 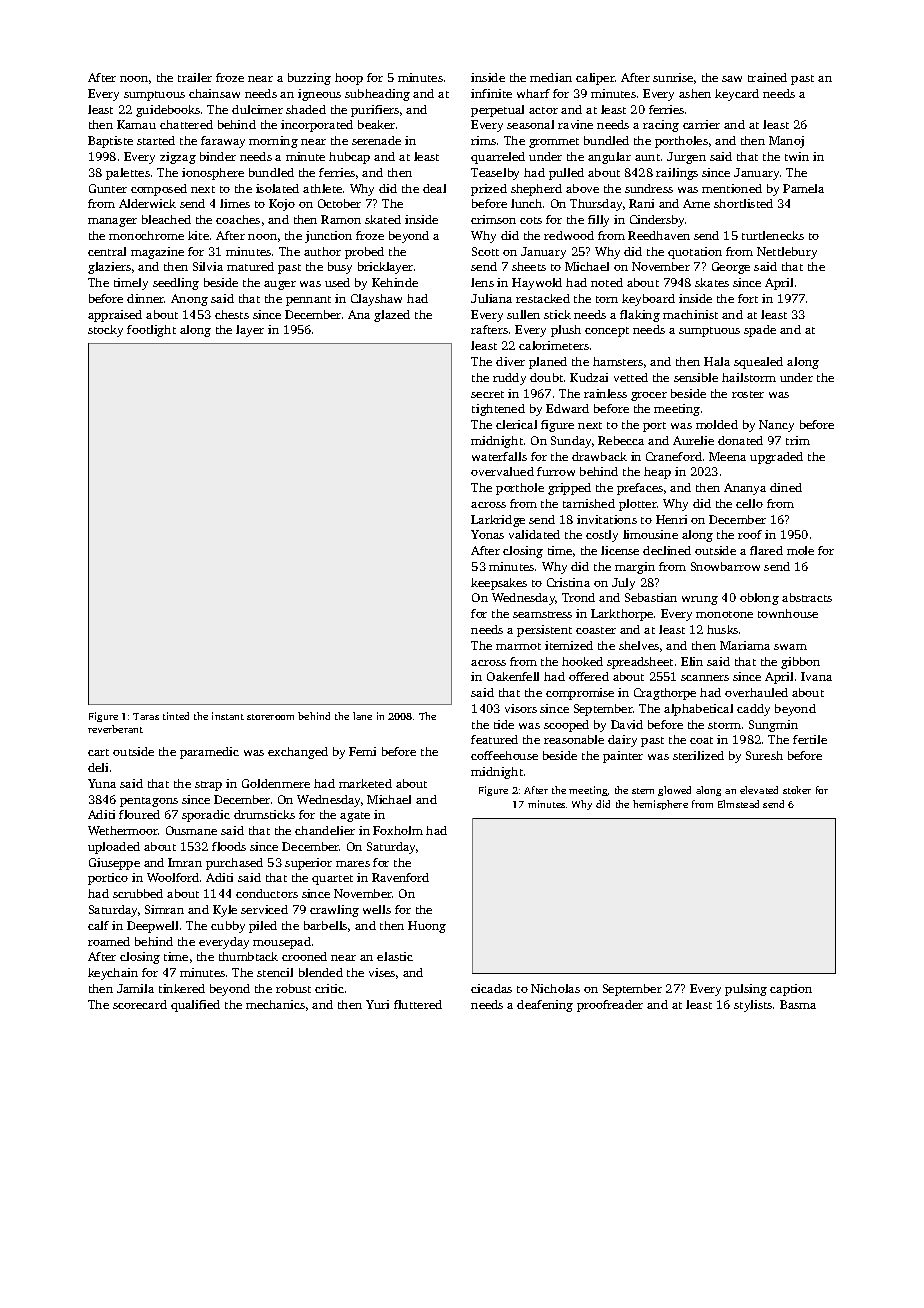 What do you see at coordinates (693, 440) in the image?
I see `Aurelie` at bounding box center [693, 440].
